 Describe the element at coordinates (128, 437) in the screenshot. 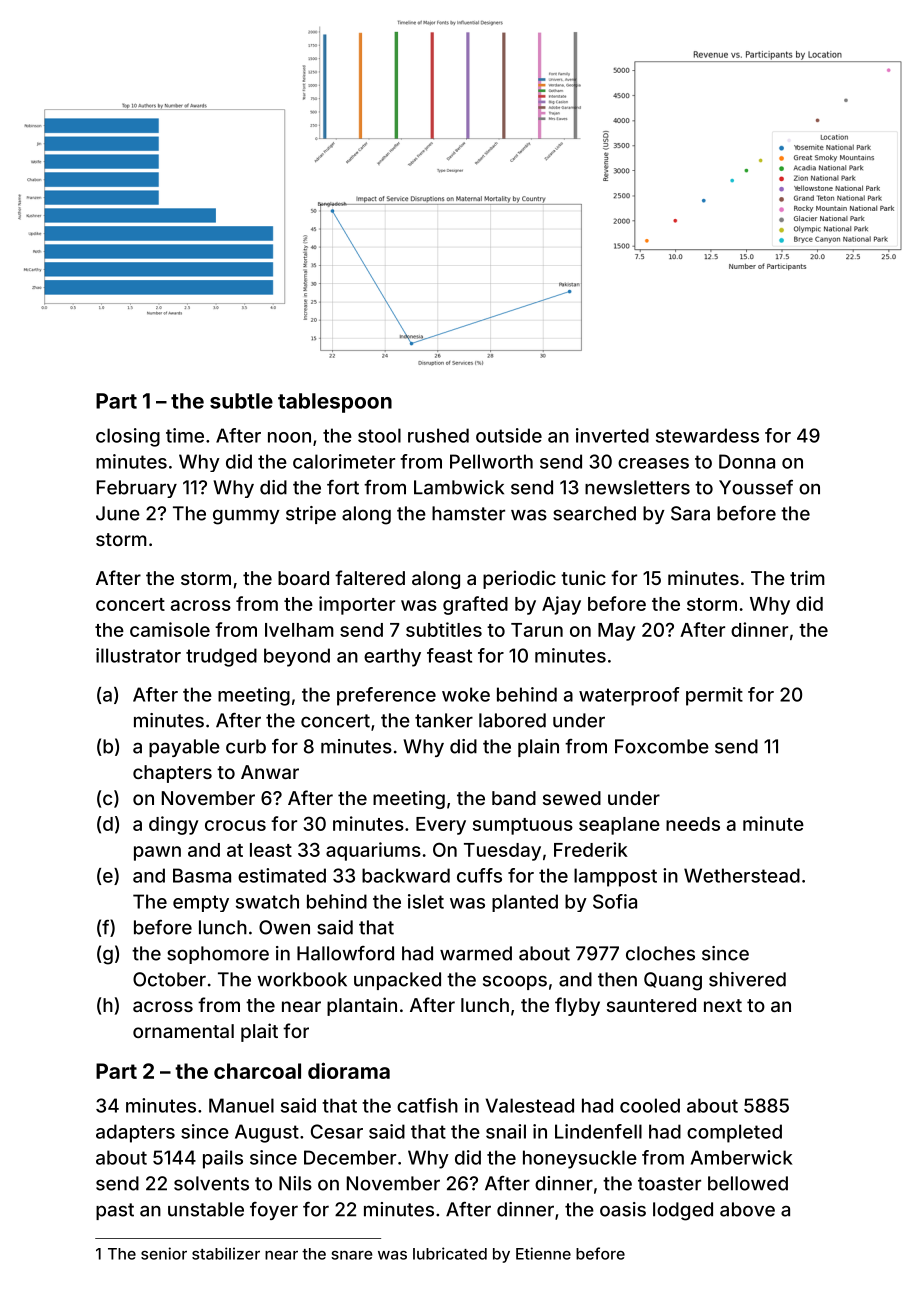

I see `closing` at that location.
